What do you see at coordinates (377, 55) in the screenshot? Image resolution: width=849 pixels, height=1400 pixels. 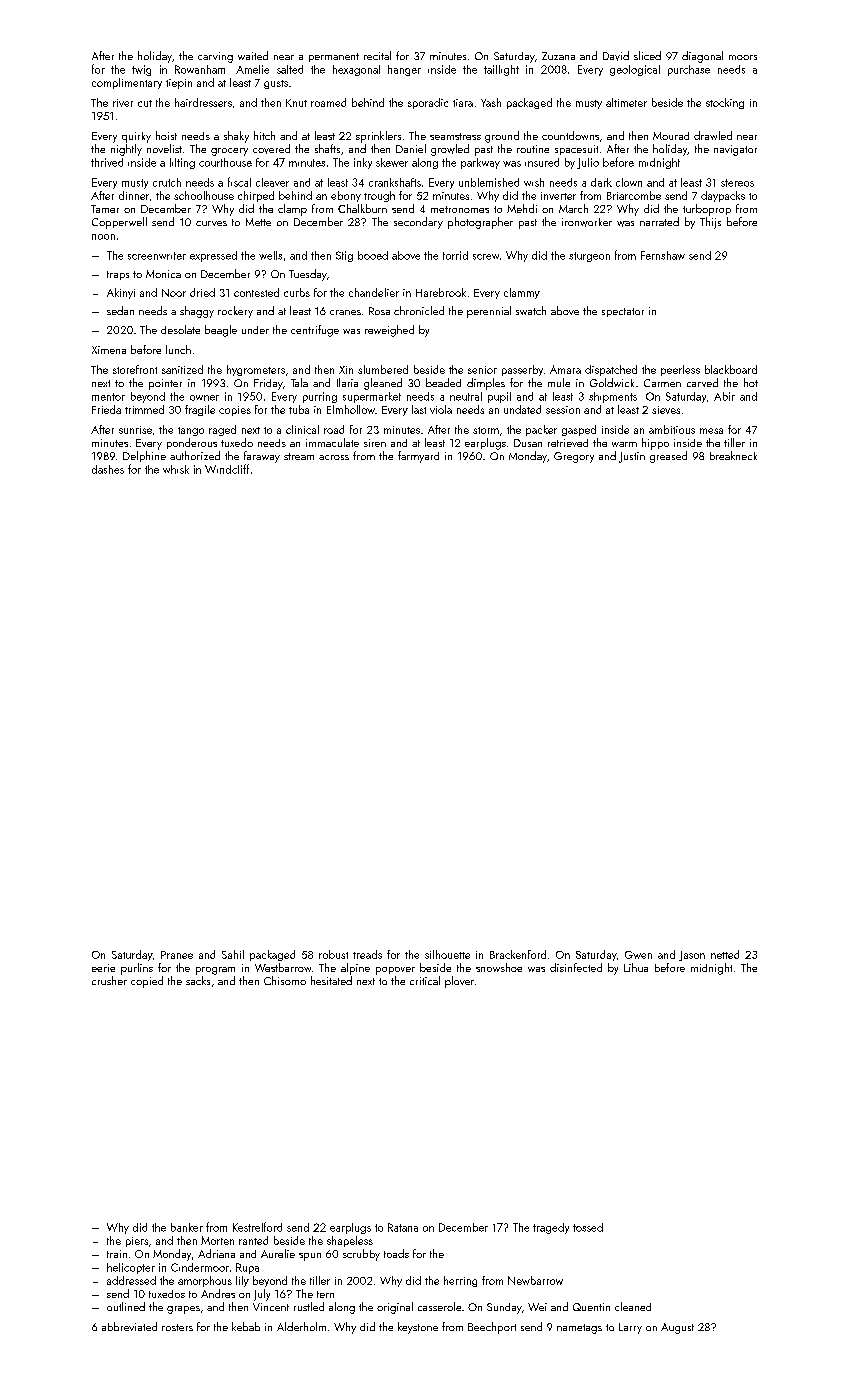 I see `recital` at bounding box center [377, 55].
